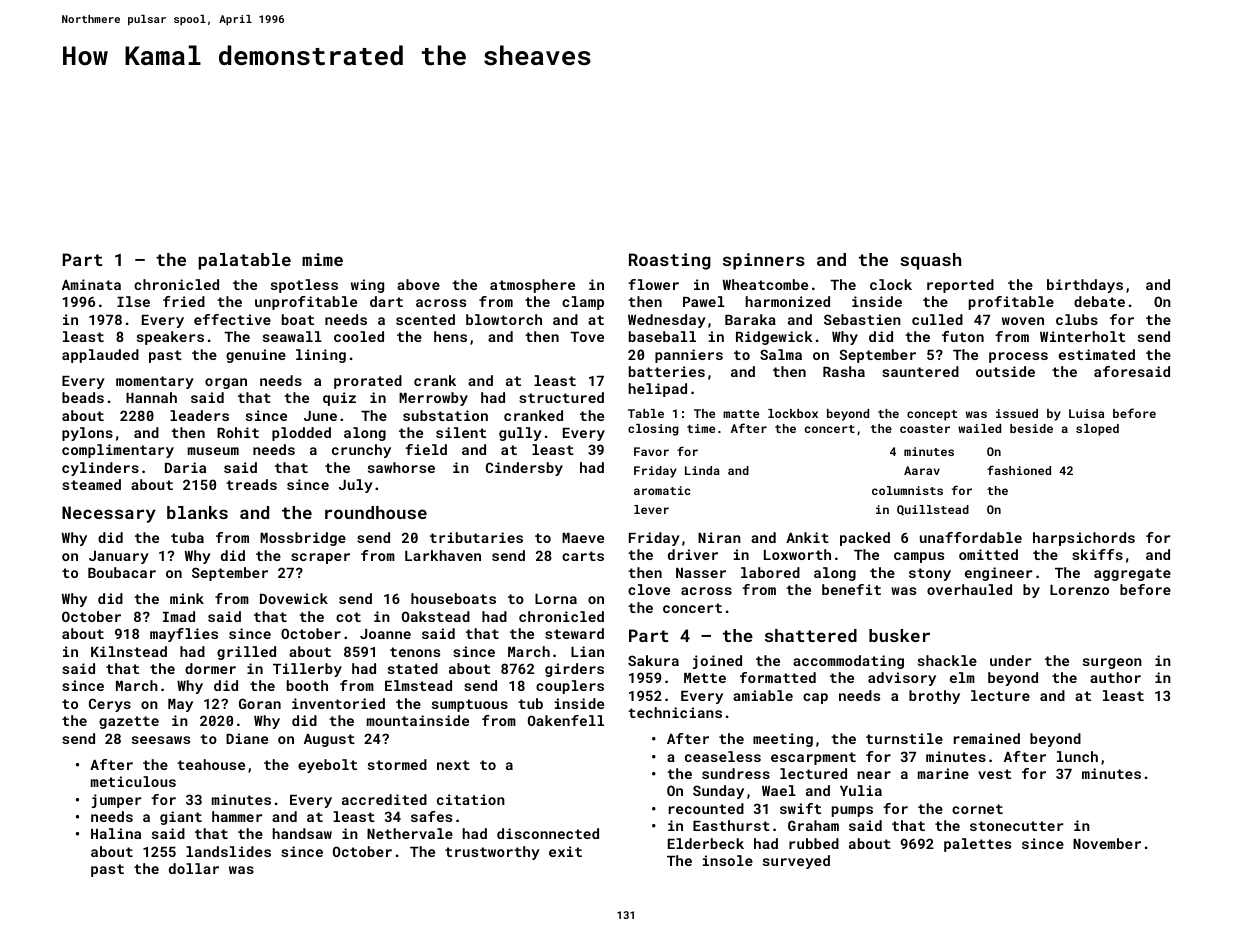 The width and height of the page is (1233, 952). Describe the element at coordinates (662, 490) in the page. I see `aromatic` at that location.
